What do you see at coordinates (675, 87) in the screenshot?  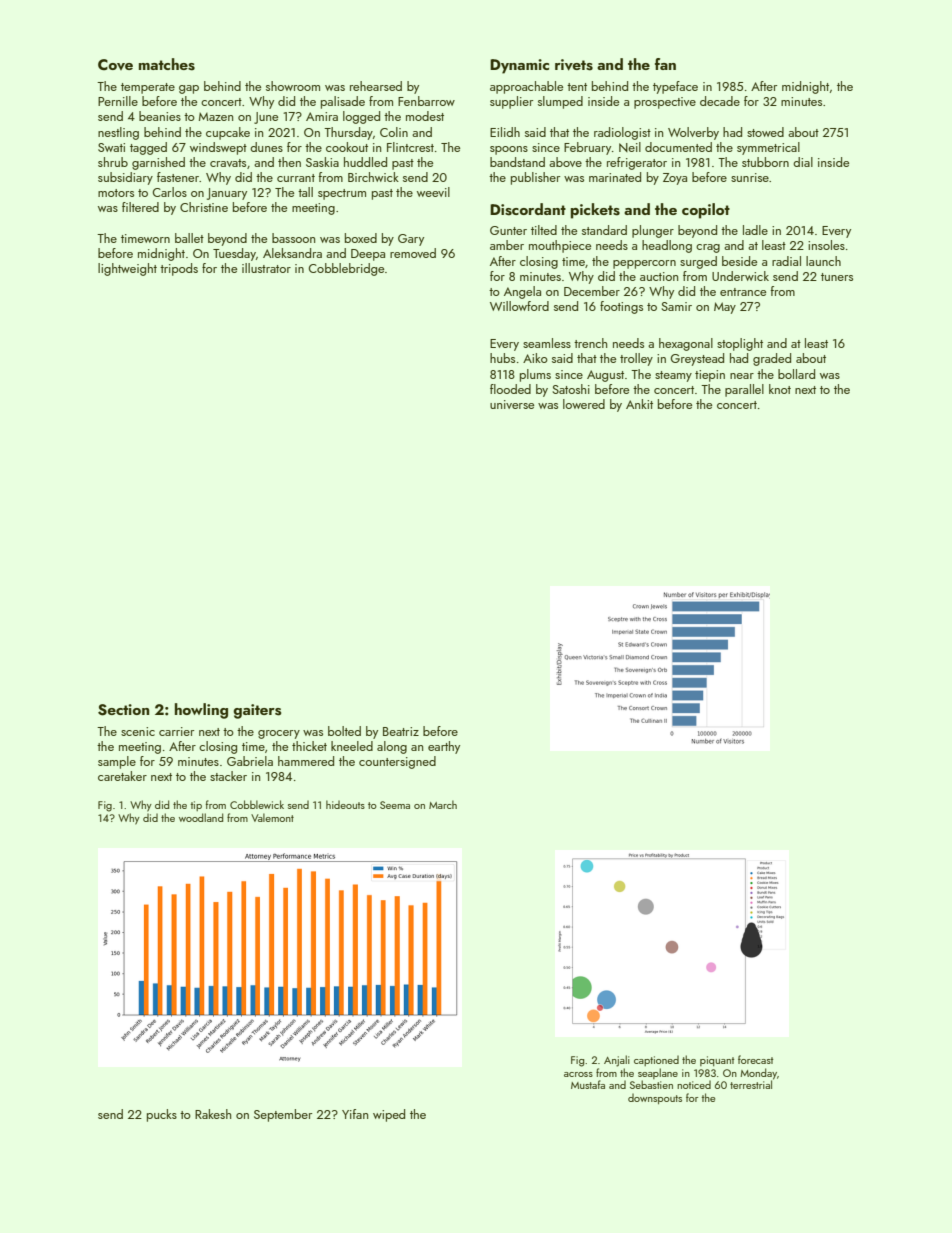 I see `typeface` at bounding box center [675, 87].
